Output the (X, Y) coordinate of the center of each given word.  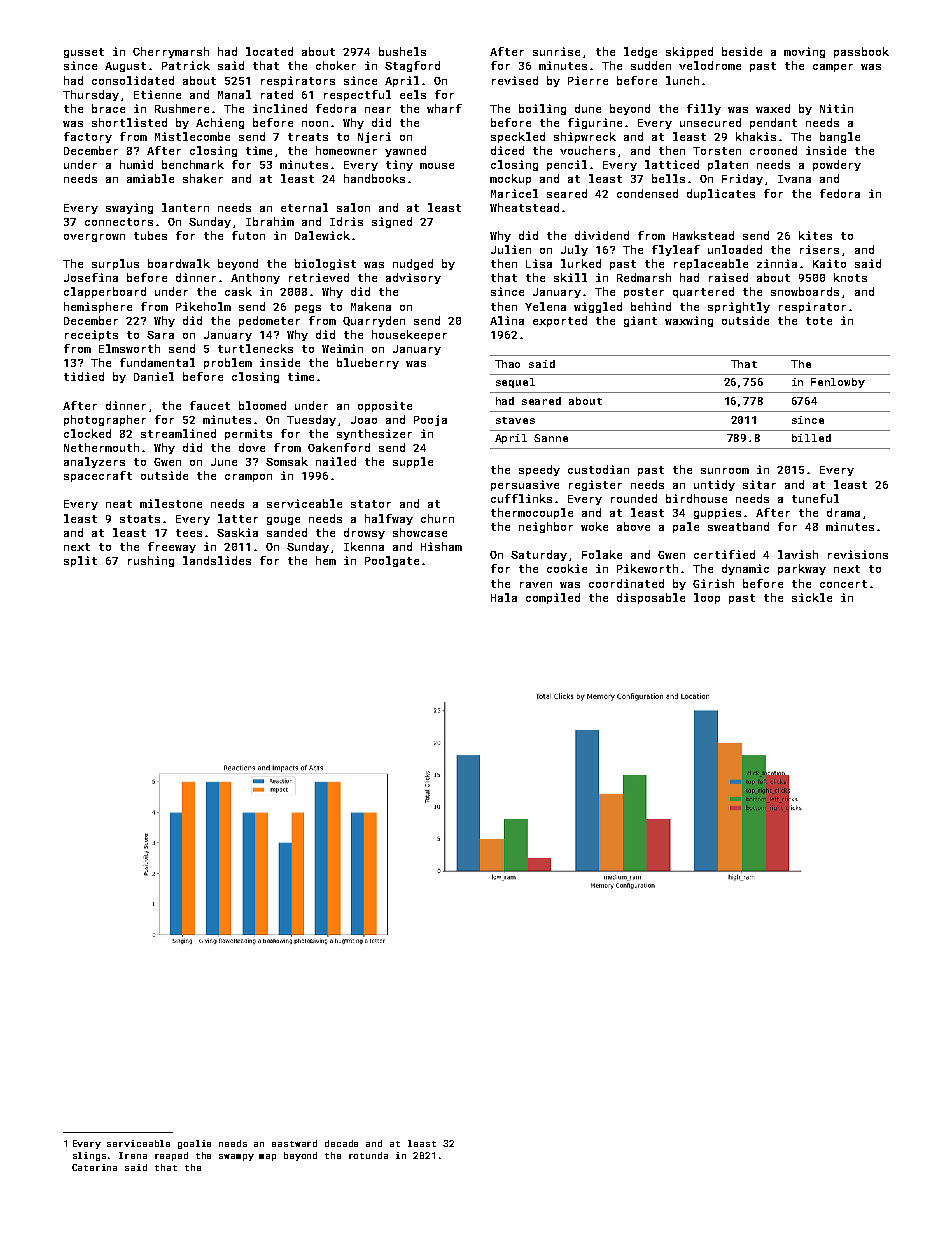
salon (353, 207)
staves (515, 420)
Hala (504, 597)
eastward (294, 1143)
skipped (689, 52)
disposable (651, 598)
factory (88, 137)
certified (724, 554)
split (80, 561)
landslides (217, 560)
